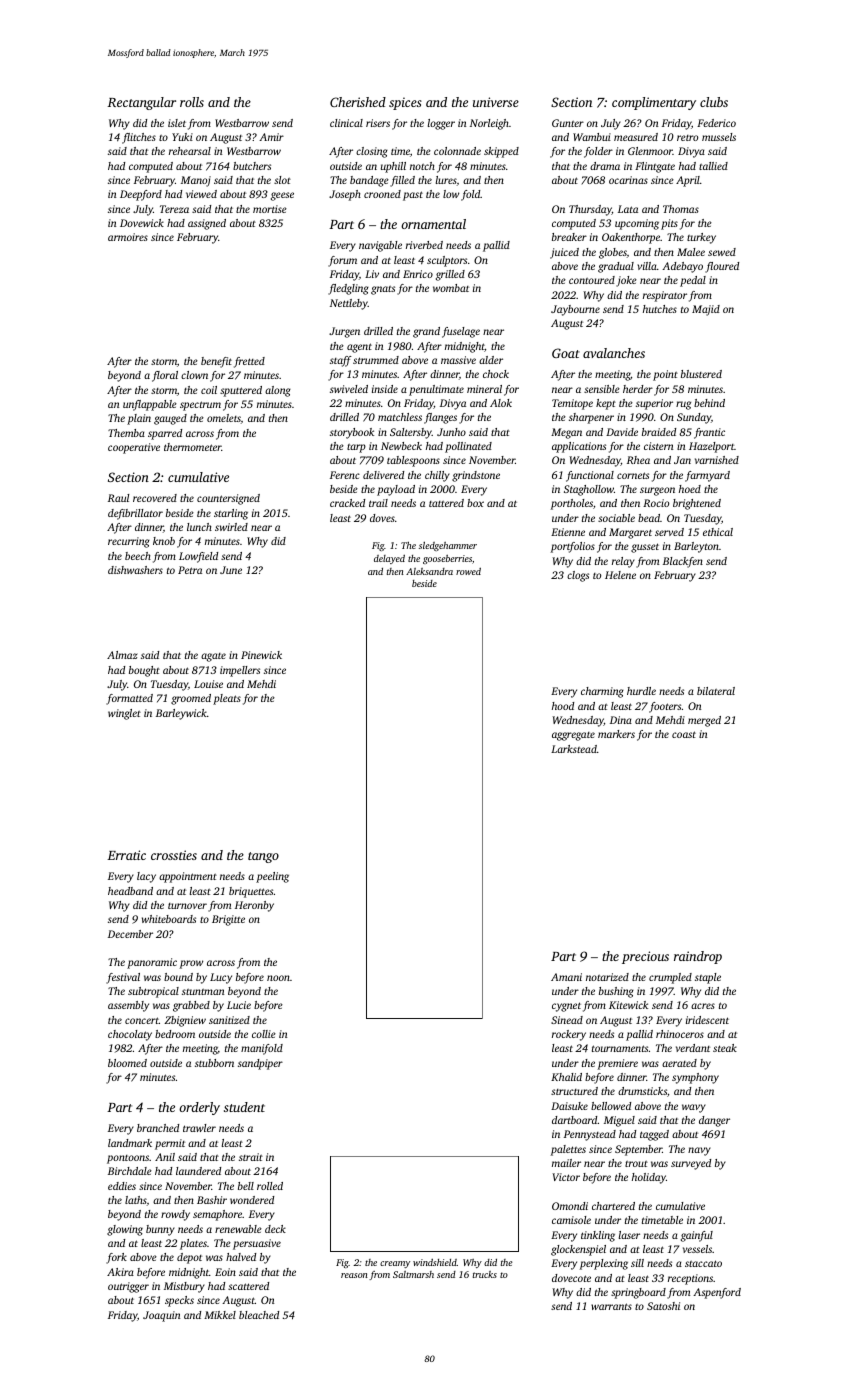 Image resolution: width=849 pixels, height=1400 pixels. What do you see at coordinates (271, 137) in the document?
I see `Amir` at bounding box center [271, 137].
